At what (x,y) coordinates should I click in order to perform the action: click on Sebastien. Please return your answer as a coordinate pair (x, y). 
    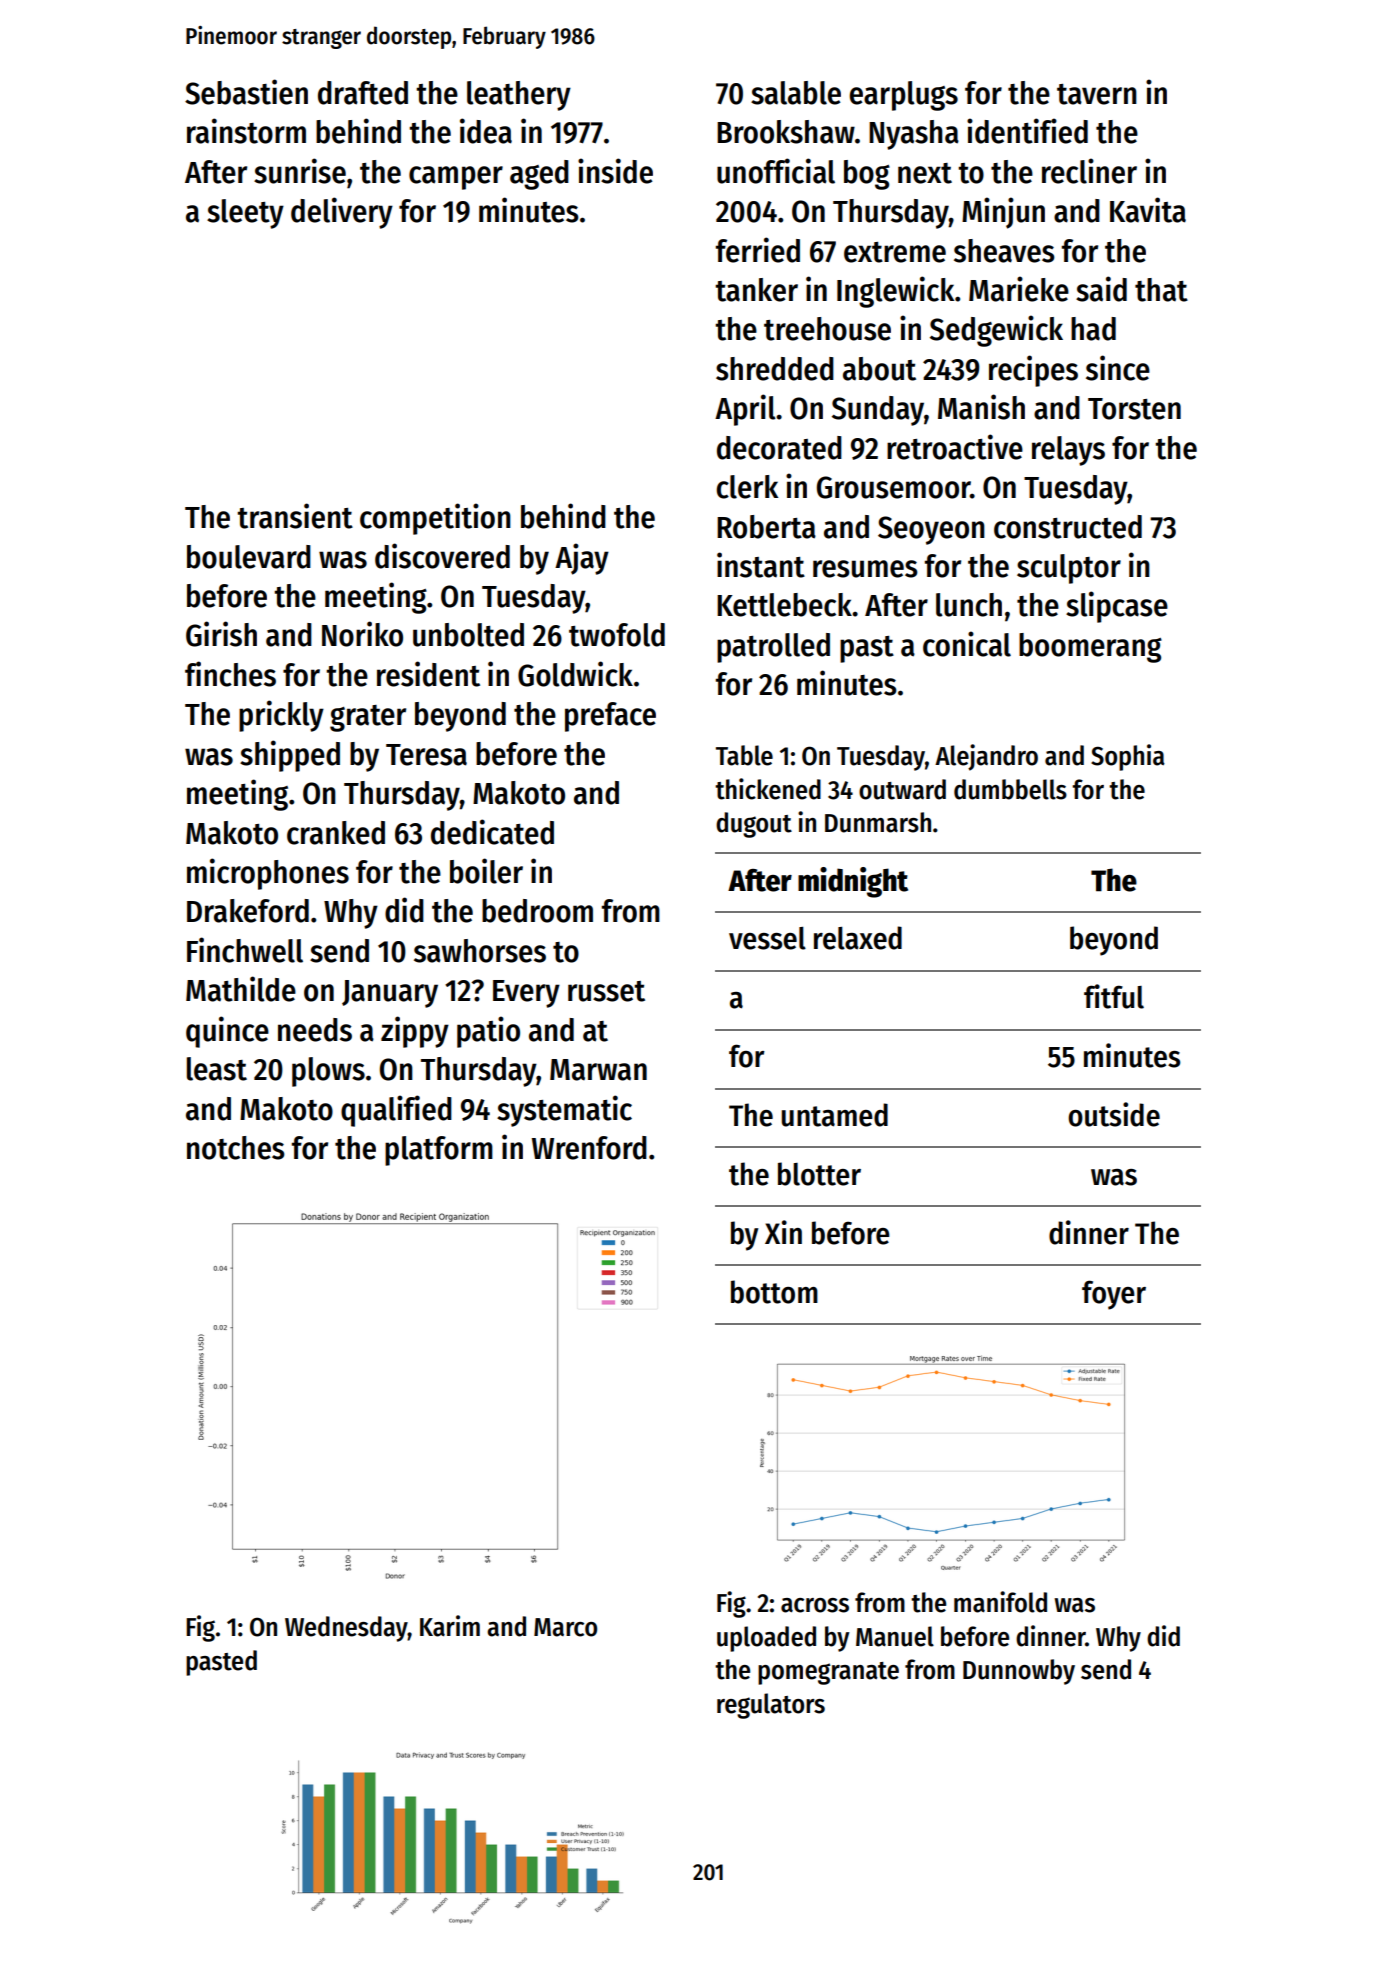
    Looking at the image, I should click on (246, 92).
